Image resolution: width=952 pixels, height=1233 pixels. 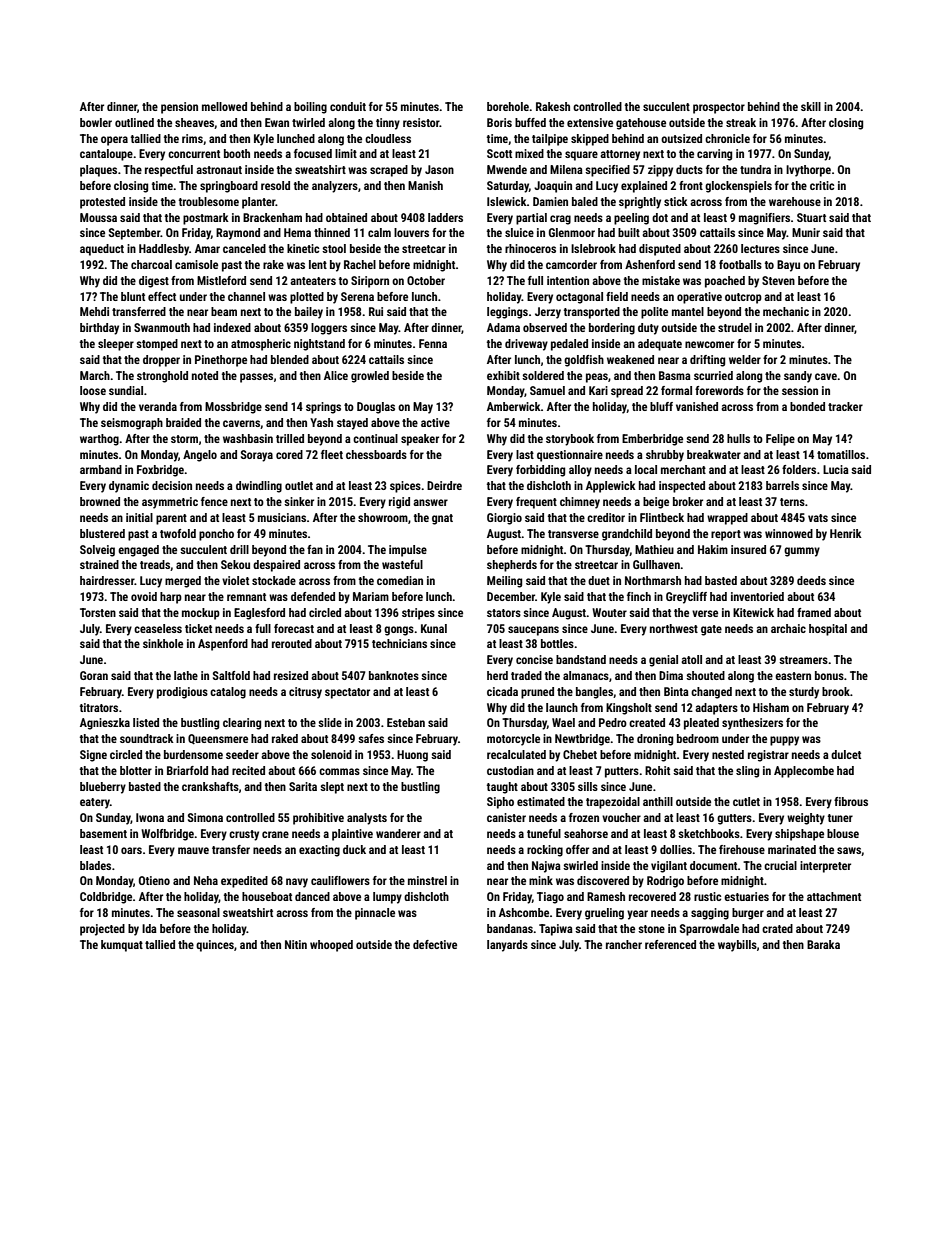 What do you see at coordinates (162, 327) in the screenshot?
I see `Swanmouth` at bounding box center [162, 327].
